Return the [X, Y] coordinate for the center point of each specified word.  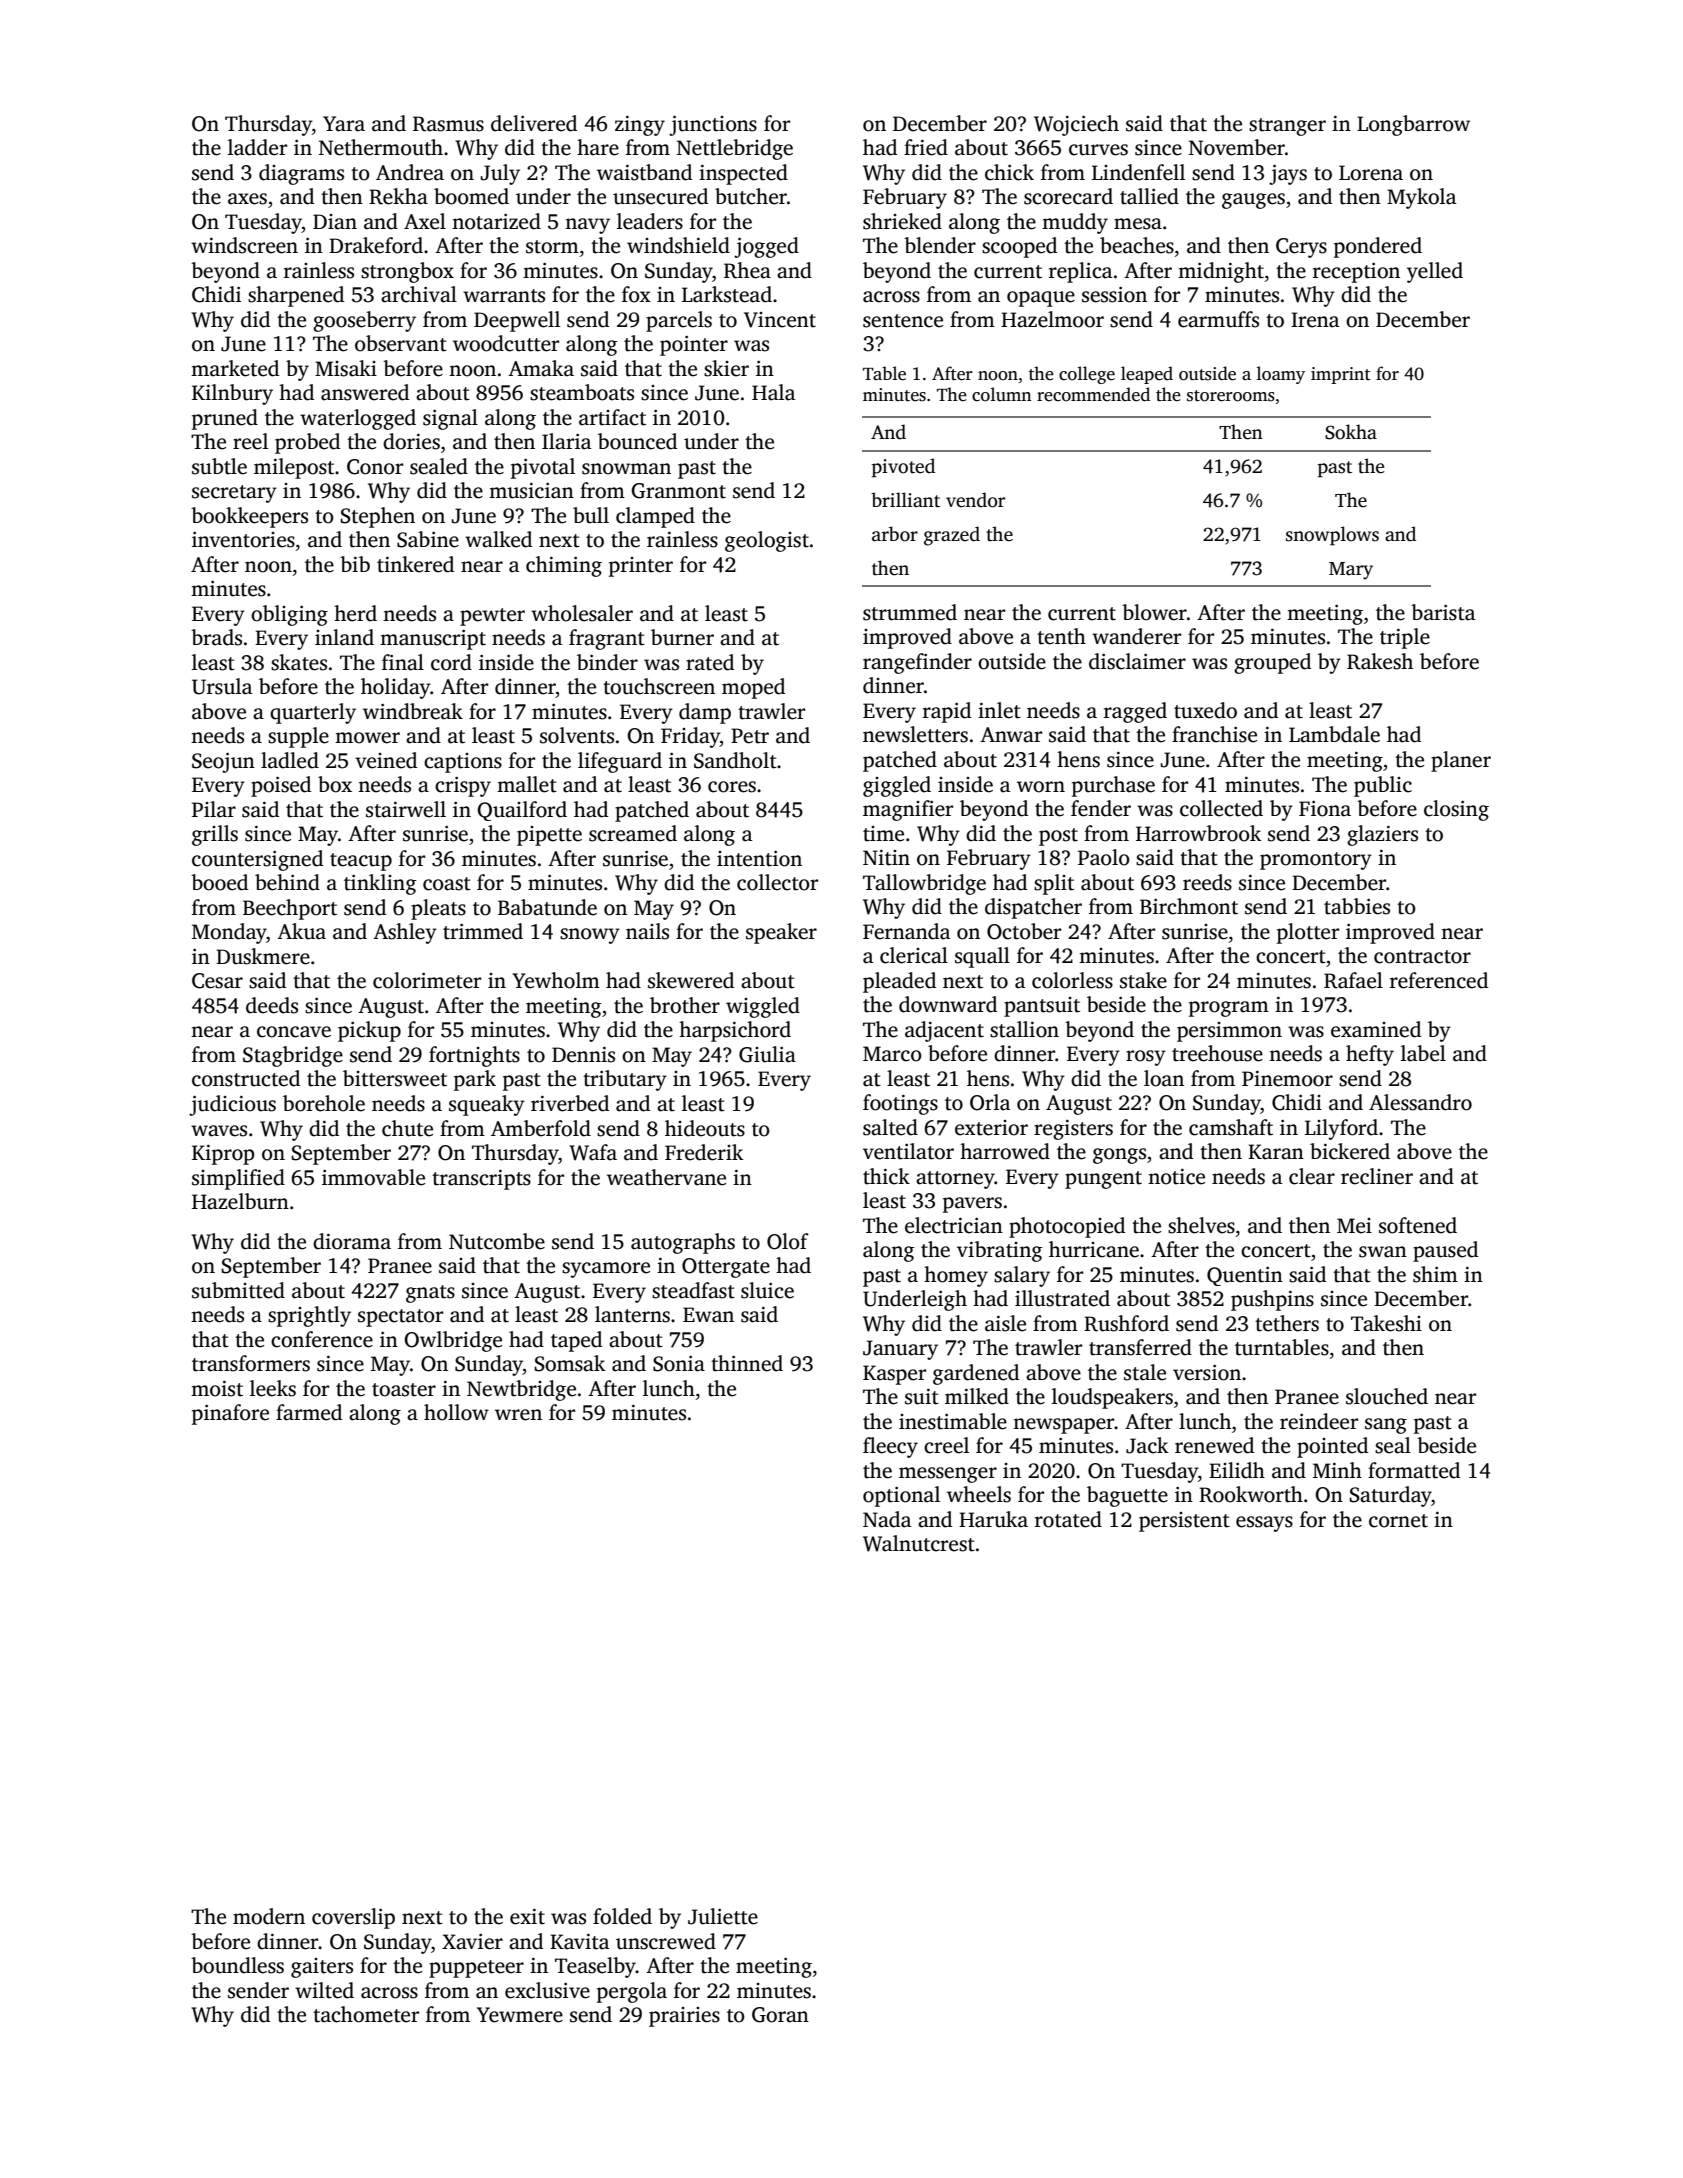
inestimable [953, 1421]
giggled [897, 786]
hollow [456, 1412]
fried [926, 147]
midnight [1221, 272]
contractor [1422, 957]
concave [294, 1032]
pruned [225, 419]
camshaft [1231, 1127]
